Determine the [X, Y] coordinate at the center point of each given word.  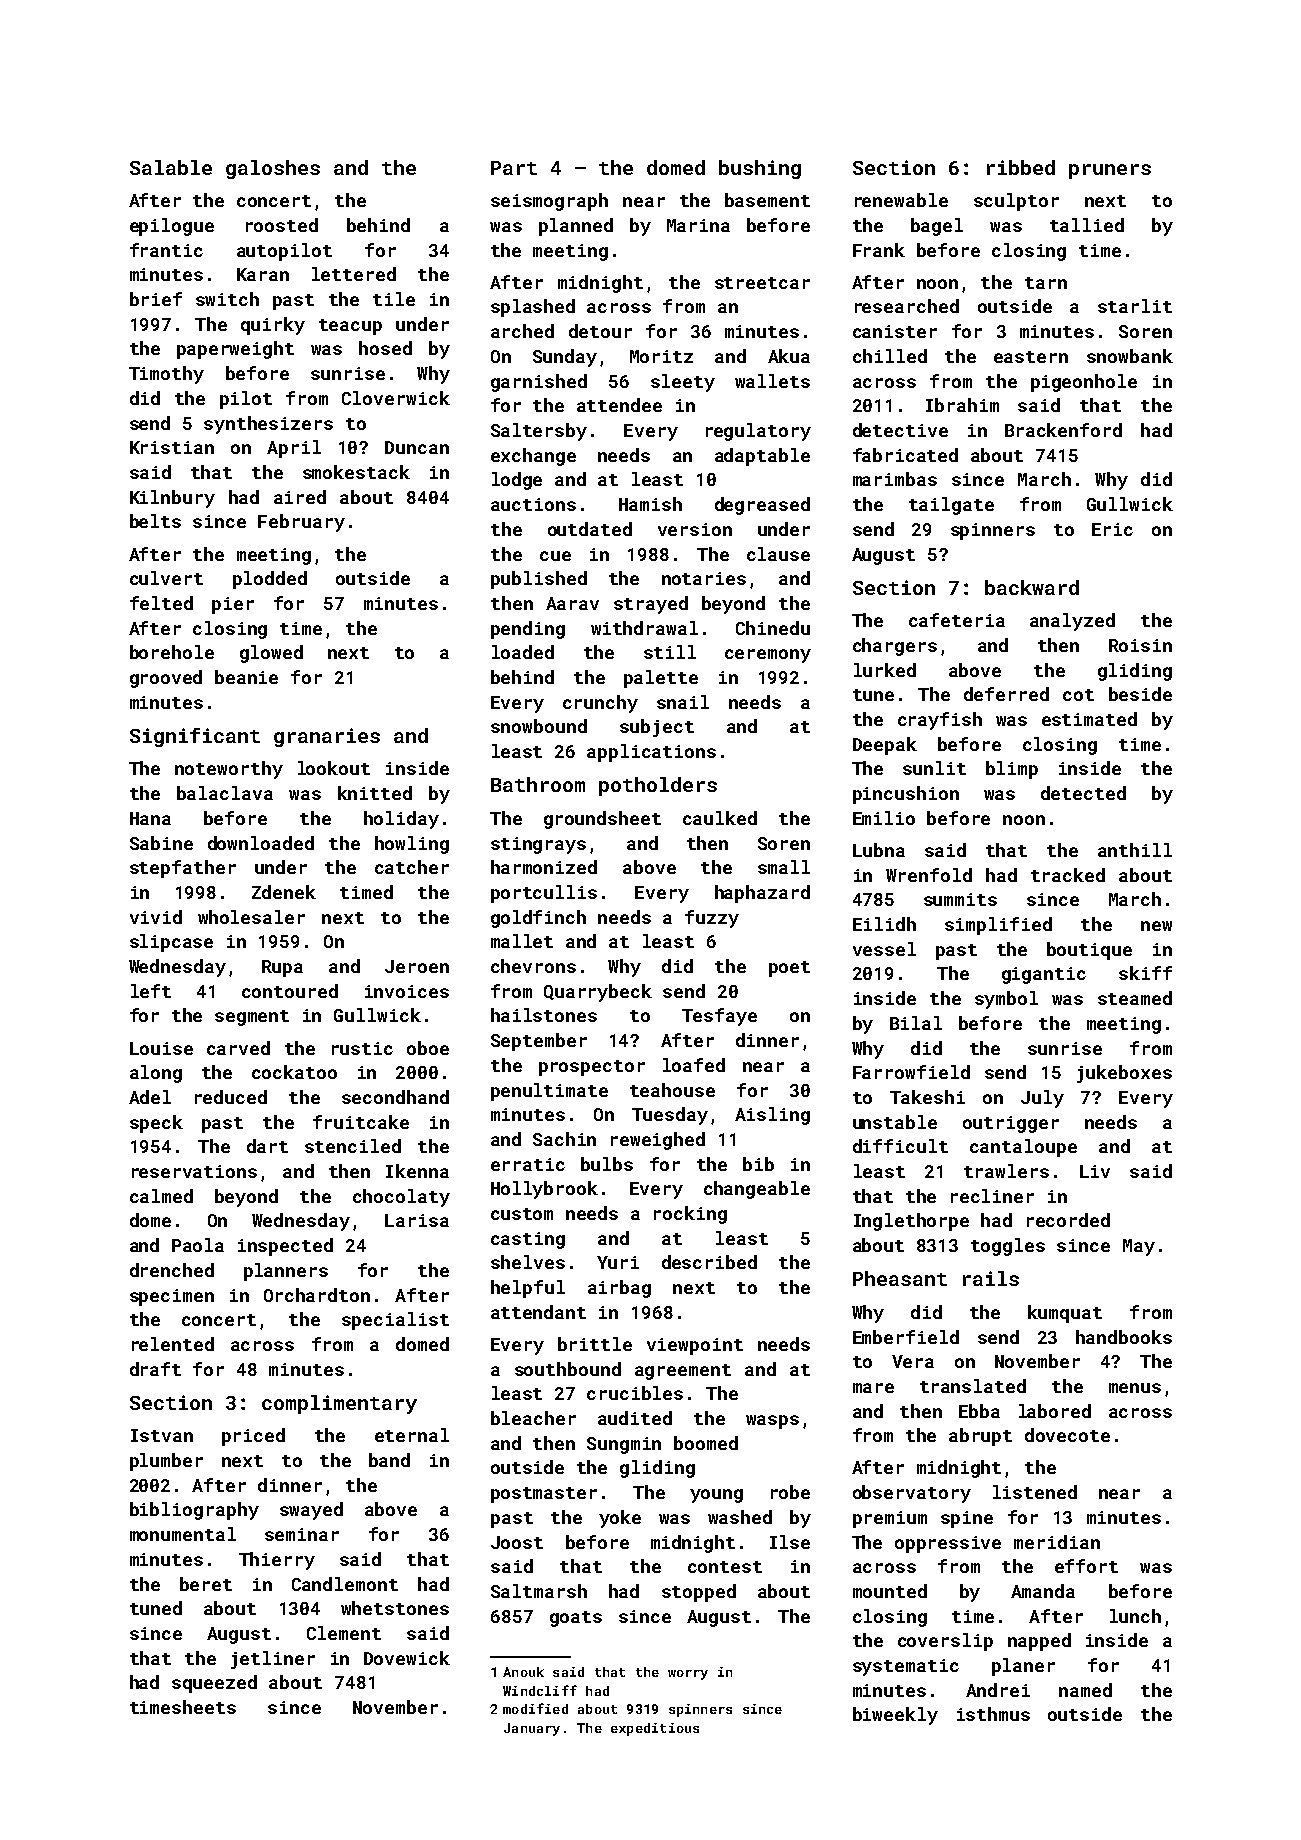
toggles [1008, 1247]
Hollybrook [544, 1190]
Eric [1112, 529]
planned [576, 227]
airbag [619, 1289]
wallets [772, 381]
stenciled [353, 1146]
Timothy [166, 375]
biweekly [895, 1716]
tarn [1046, 283]
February [301, 523]
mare [873, 1388]
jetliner [273, 1660]
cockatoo [294, 1072]
